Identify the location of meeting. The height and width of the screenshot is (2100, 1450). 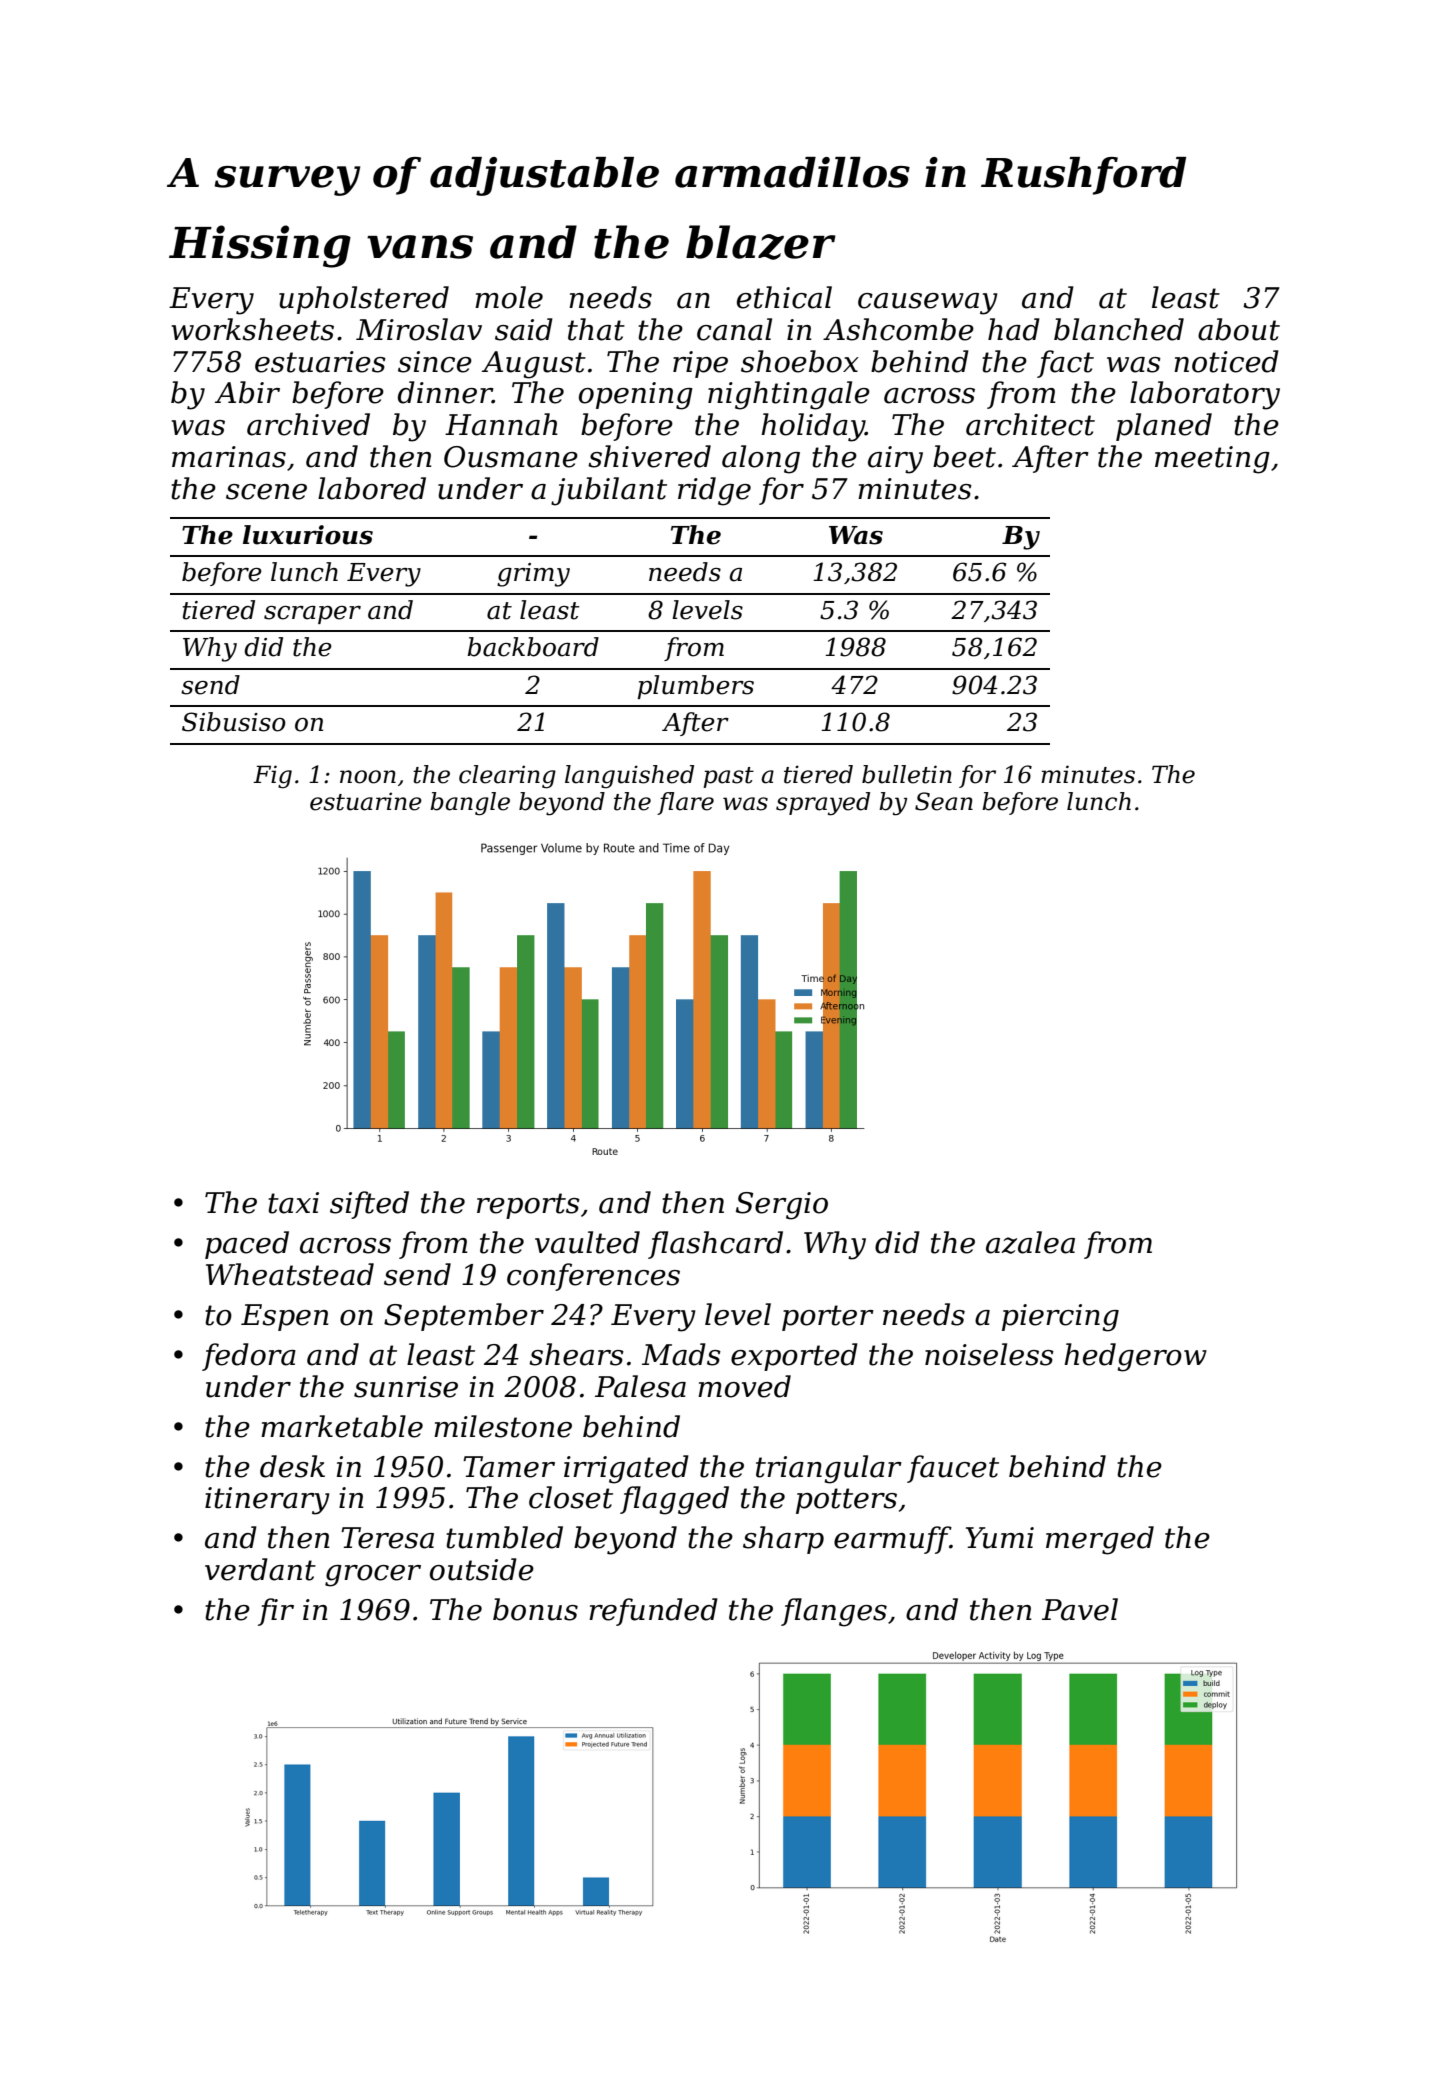
(1212, 460).
